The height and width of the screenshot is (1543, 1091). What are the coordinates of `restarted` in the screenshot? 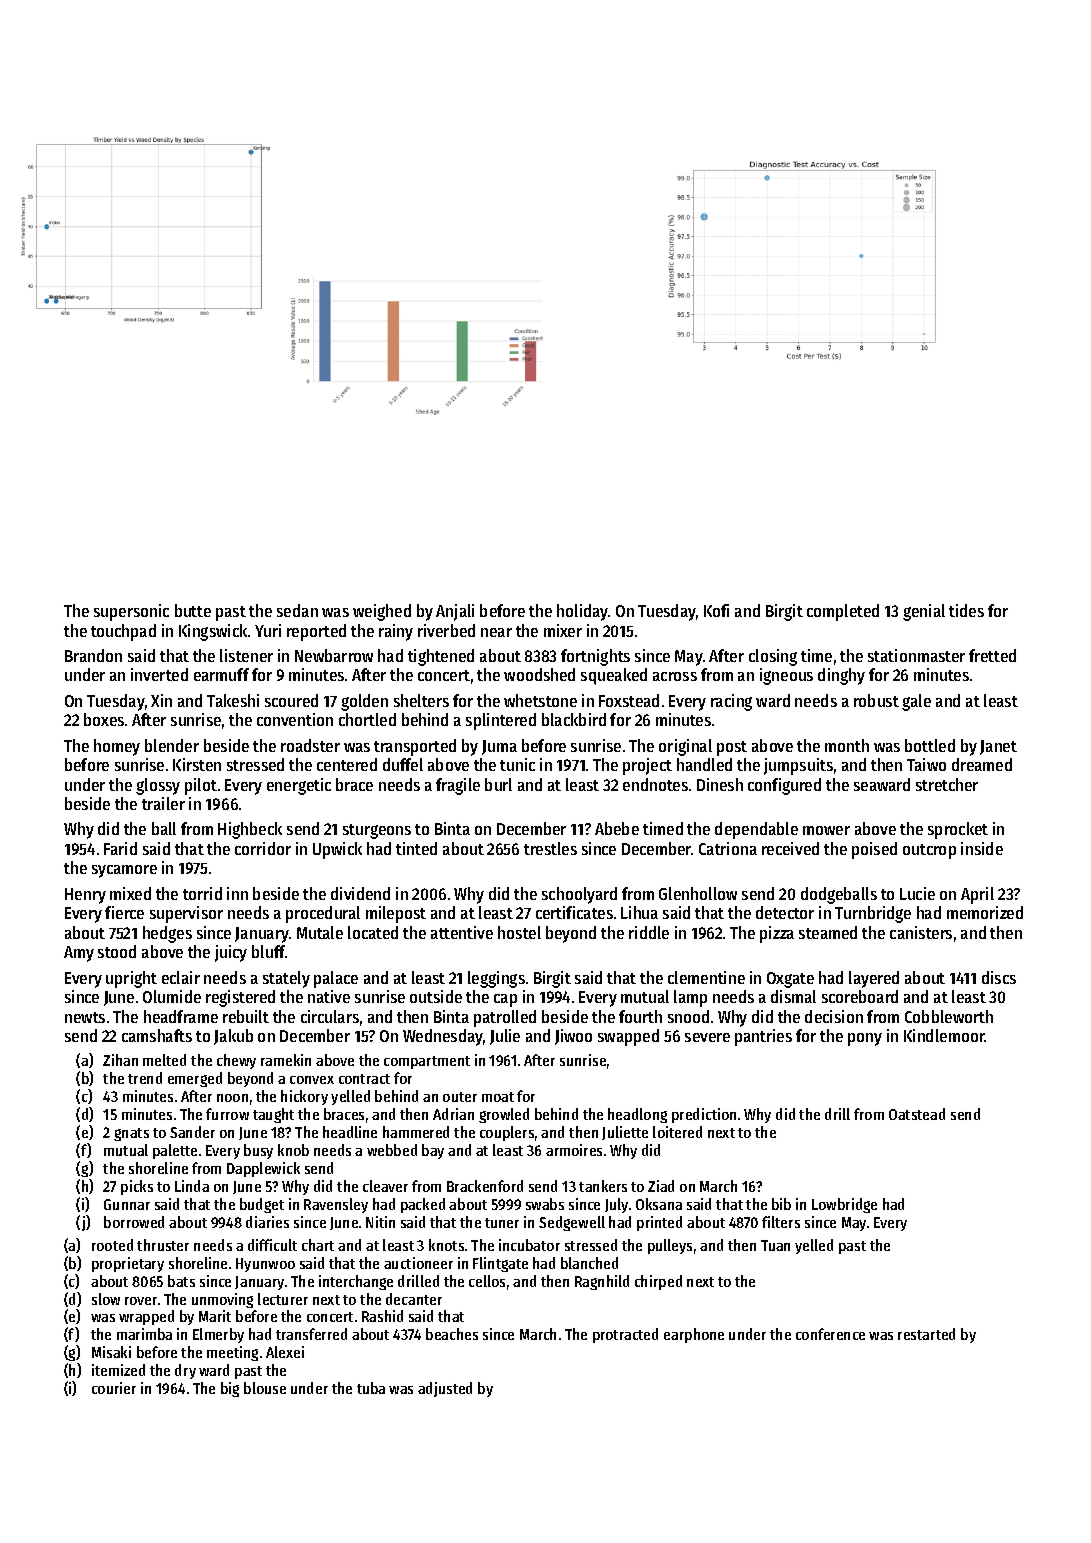 It's located at (926, 1334).
